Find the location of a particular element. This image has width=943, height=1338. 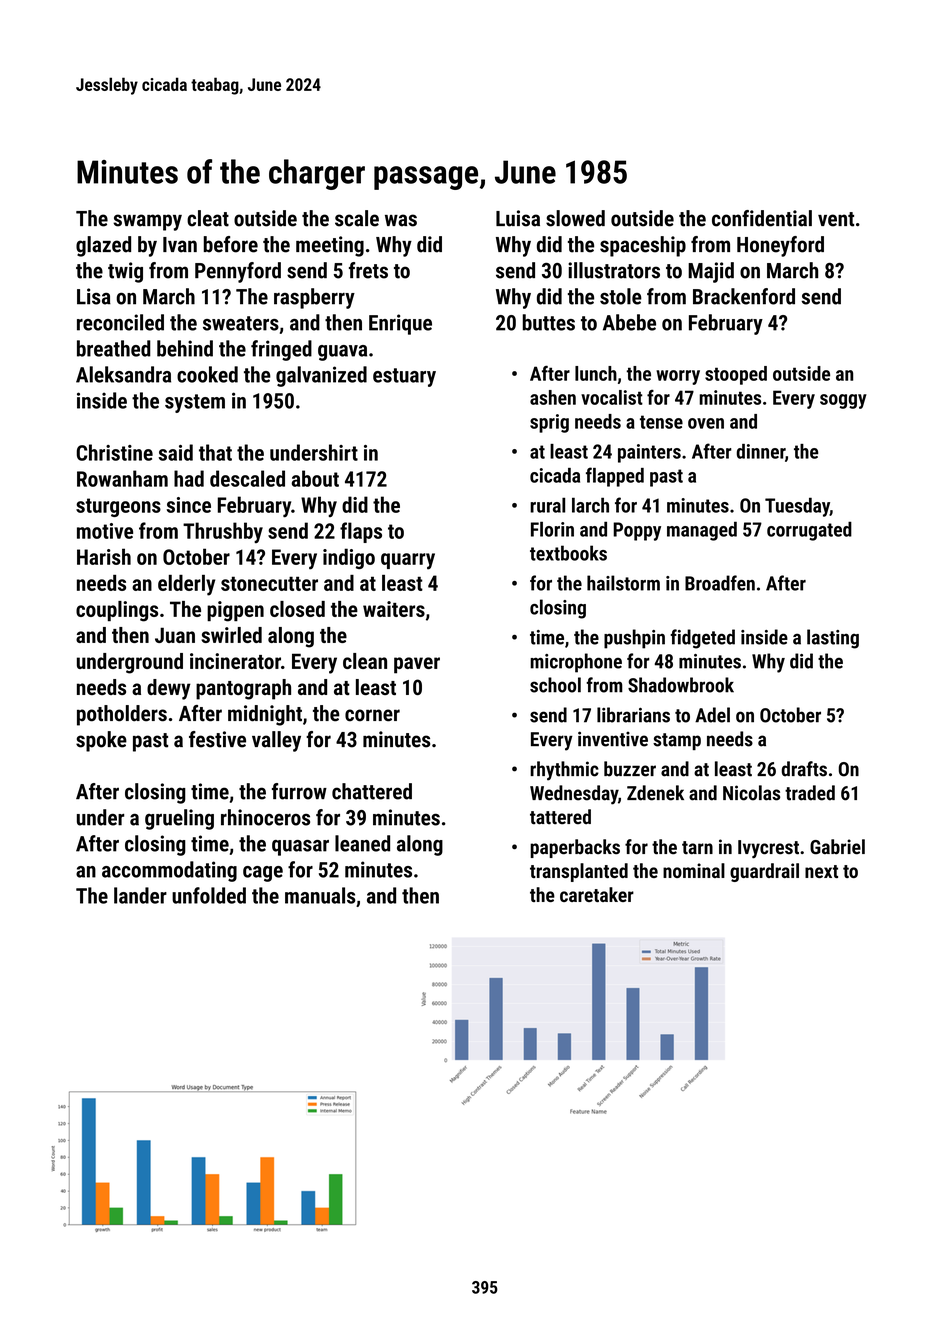

grueling is located at coordinates (179, 819).
